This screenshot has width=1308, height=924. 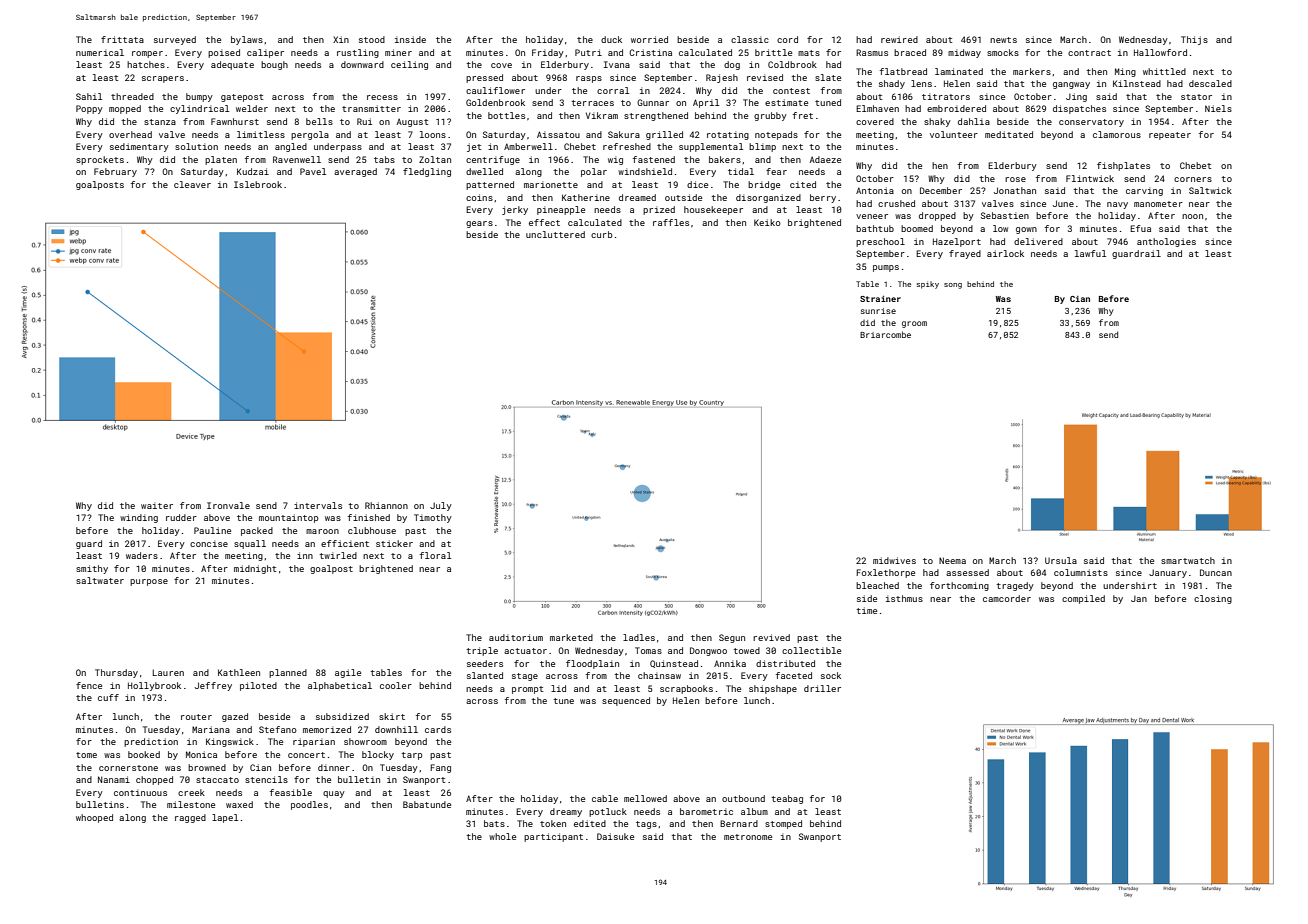 What do you see at coordinates (914, 324) in the screenshot?
I see `groom` at bounding box center [914, 324].
